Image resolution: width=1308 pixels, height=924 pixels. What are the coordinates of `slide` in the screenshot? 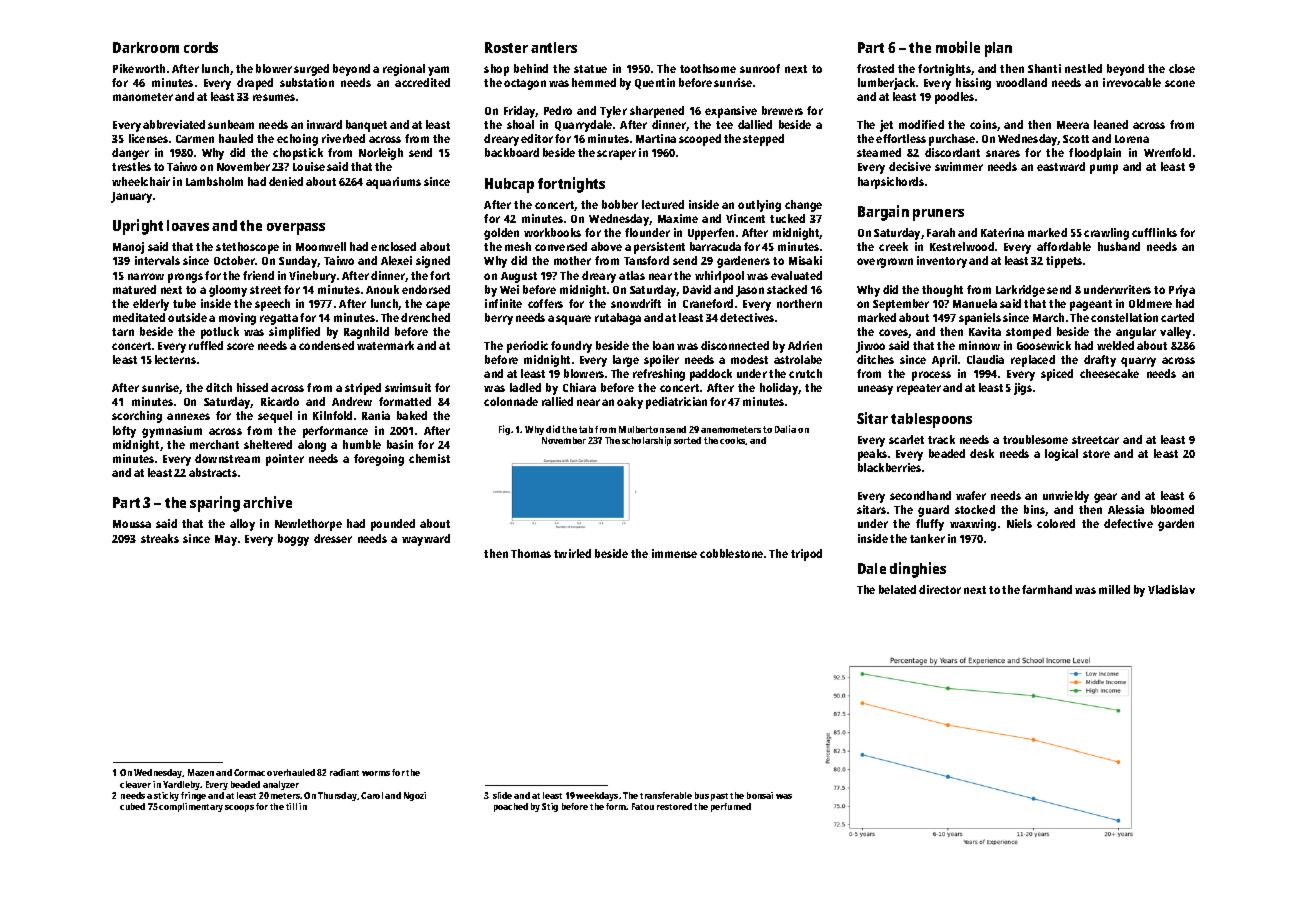 It's located at (502, 795).
